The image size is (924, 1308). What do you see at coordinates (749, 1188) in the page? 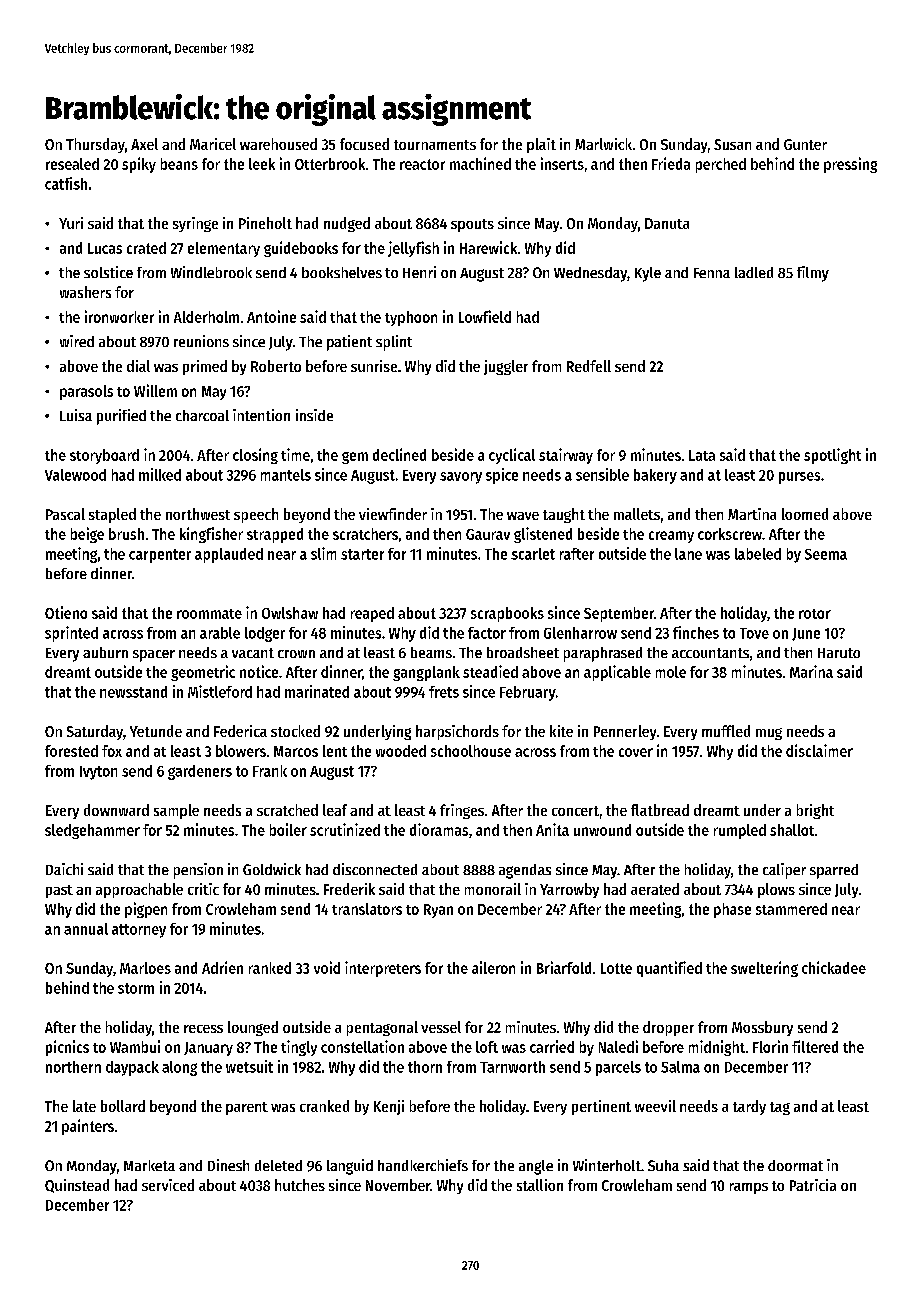
I see `ramps` at bounding box center [749, 1188].
